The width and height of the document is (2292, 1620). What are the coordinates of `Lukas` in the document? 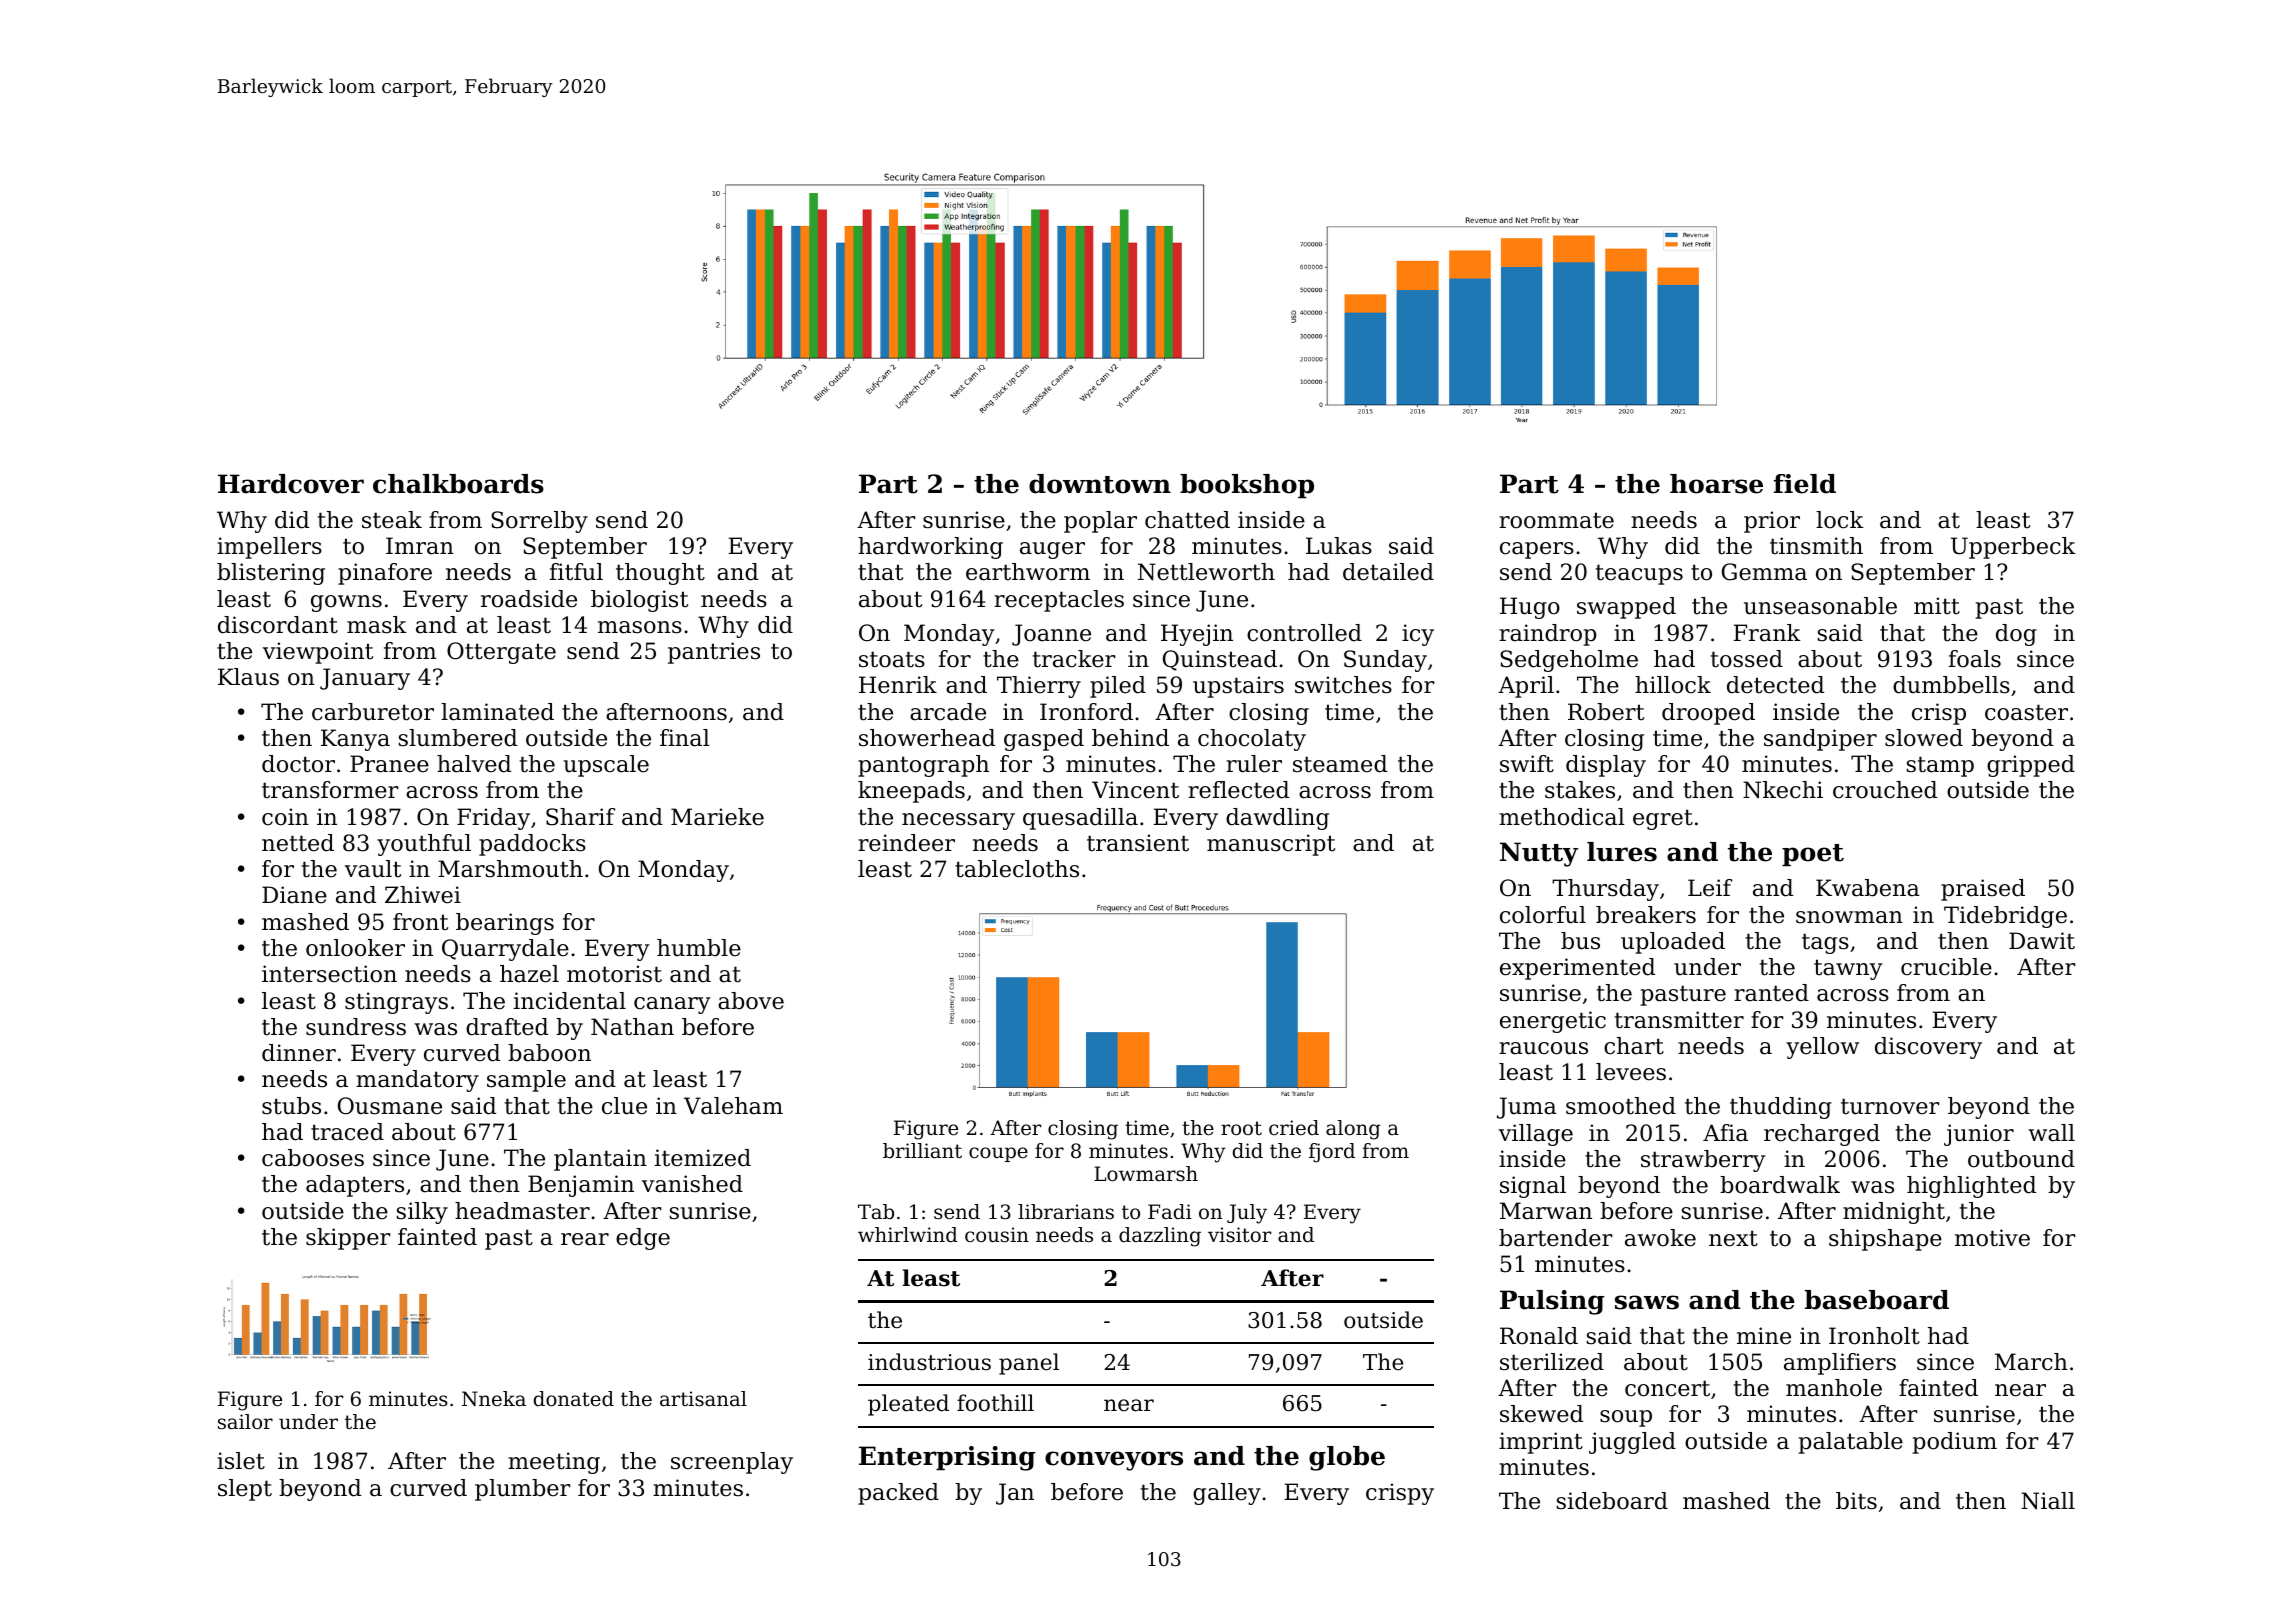 It's located at (1339, 546).
